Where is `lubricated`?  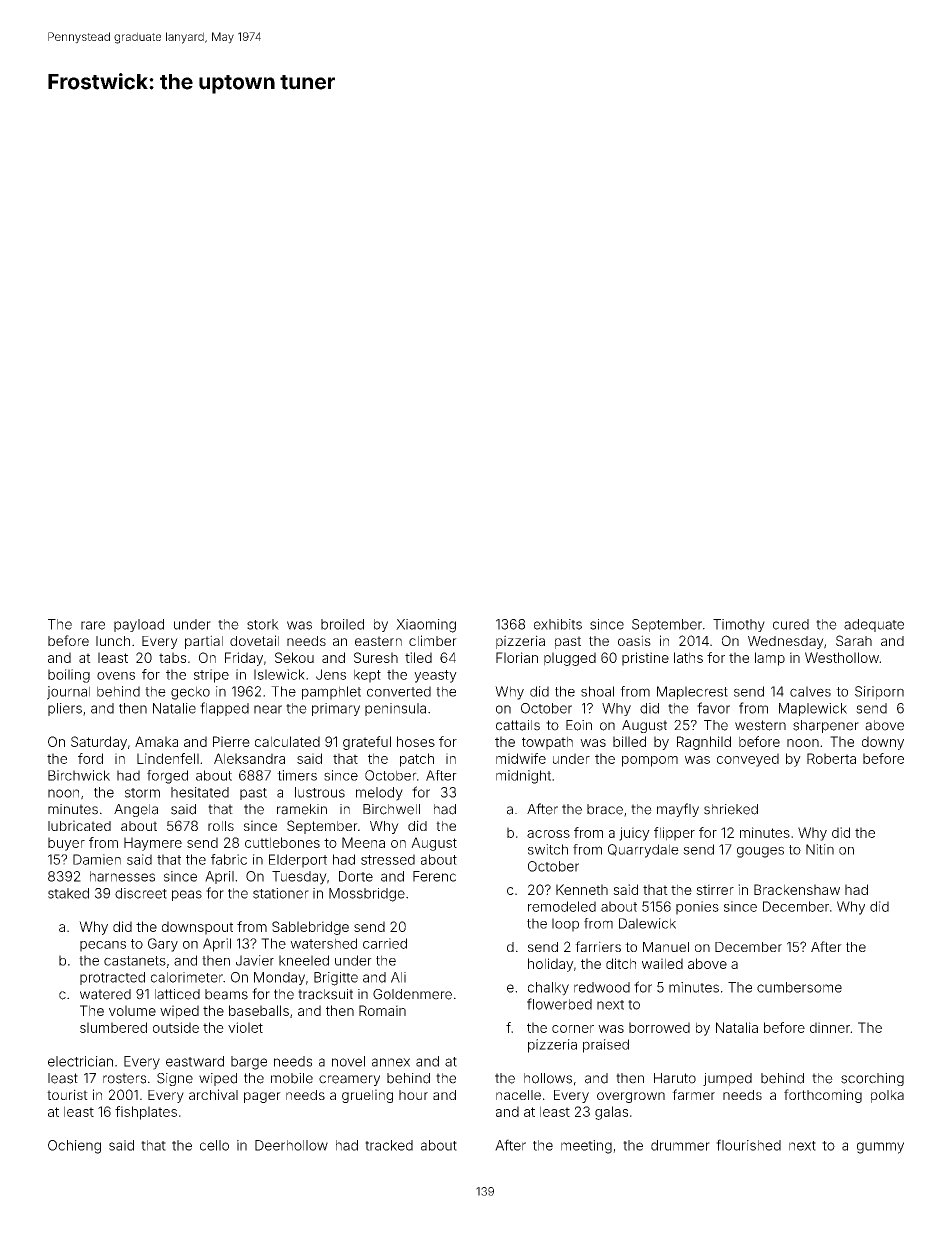
lubricated is located at coordinates (79, 825).
